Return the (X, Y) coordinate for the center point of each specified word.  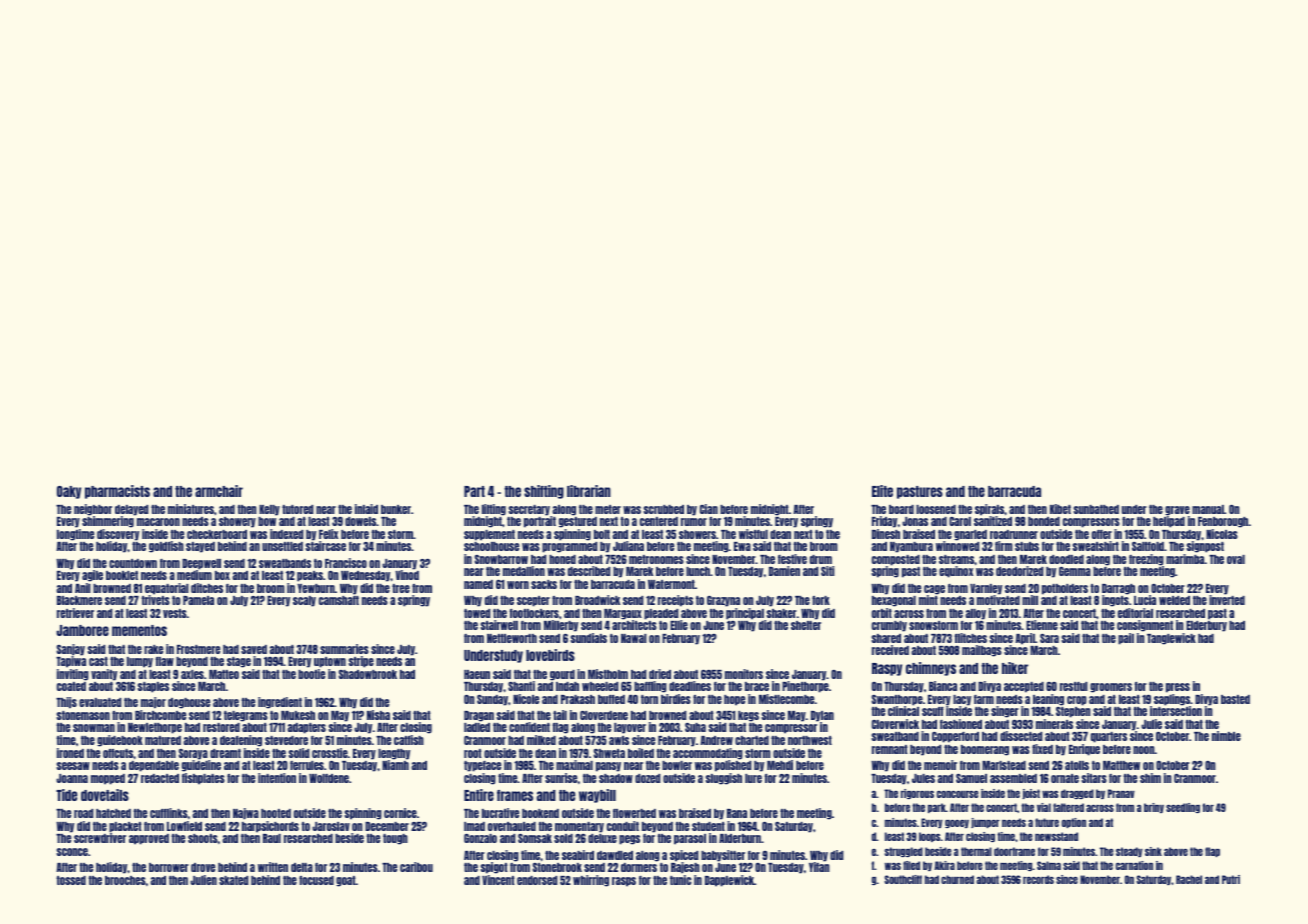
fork (821, 600)
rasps (624, 882)
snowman (94, 728)
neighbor (93, 510)
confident (529, 727)
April (1025, 639)
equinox (956, 572)
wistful (753, 534)
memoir (940, 765)
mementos (139, 630)
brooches (125, 880)
